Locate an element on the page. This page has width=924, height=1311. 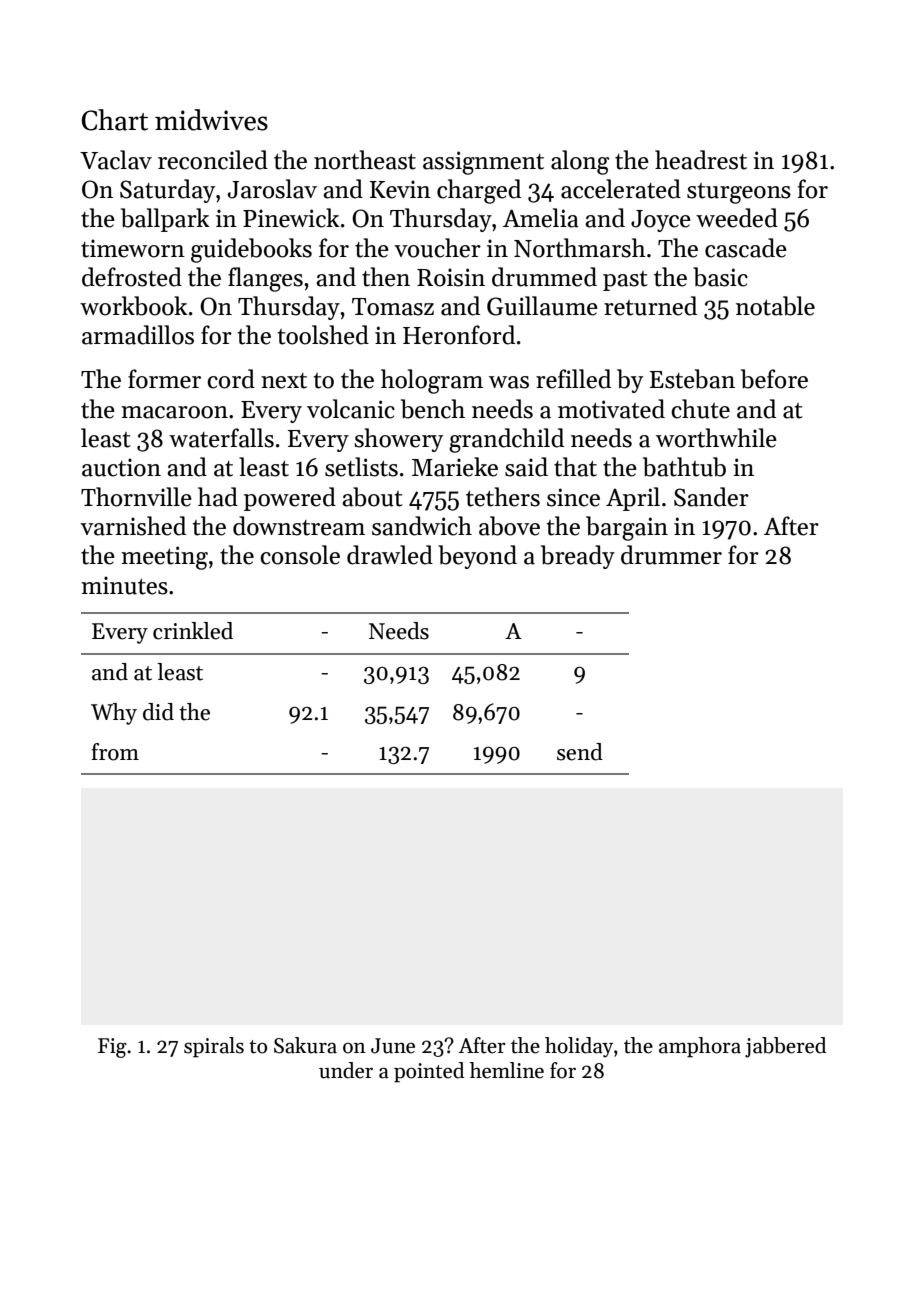
June is located at coordinates (393, 1046).
